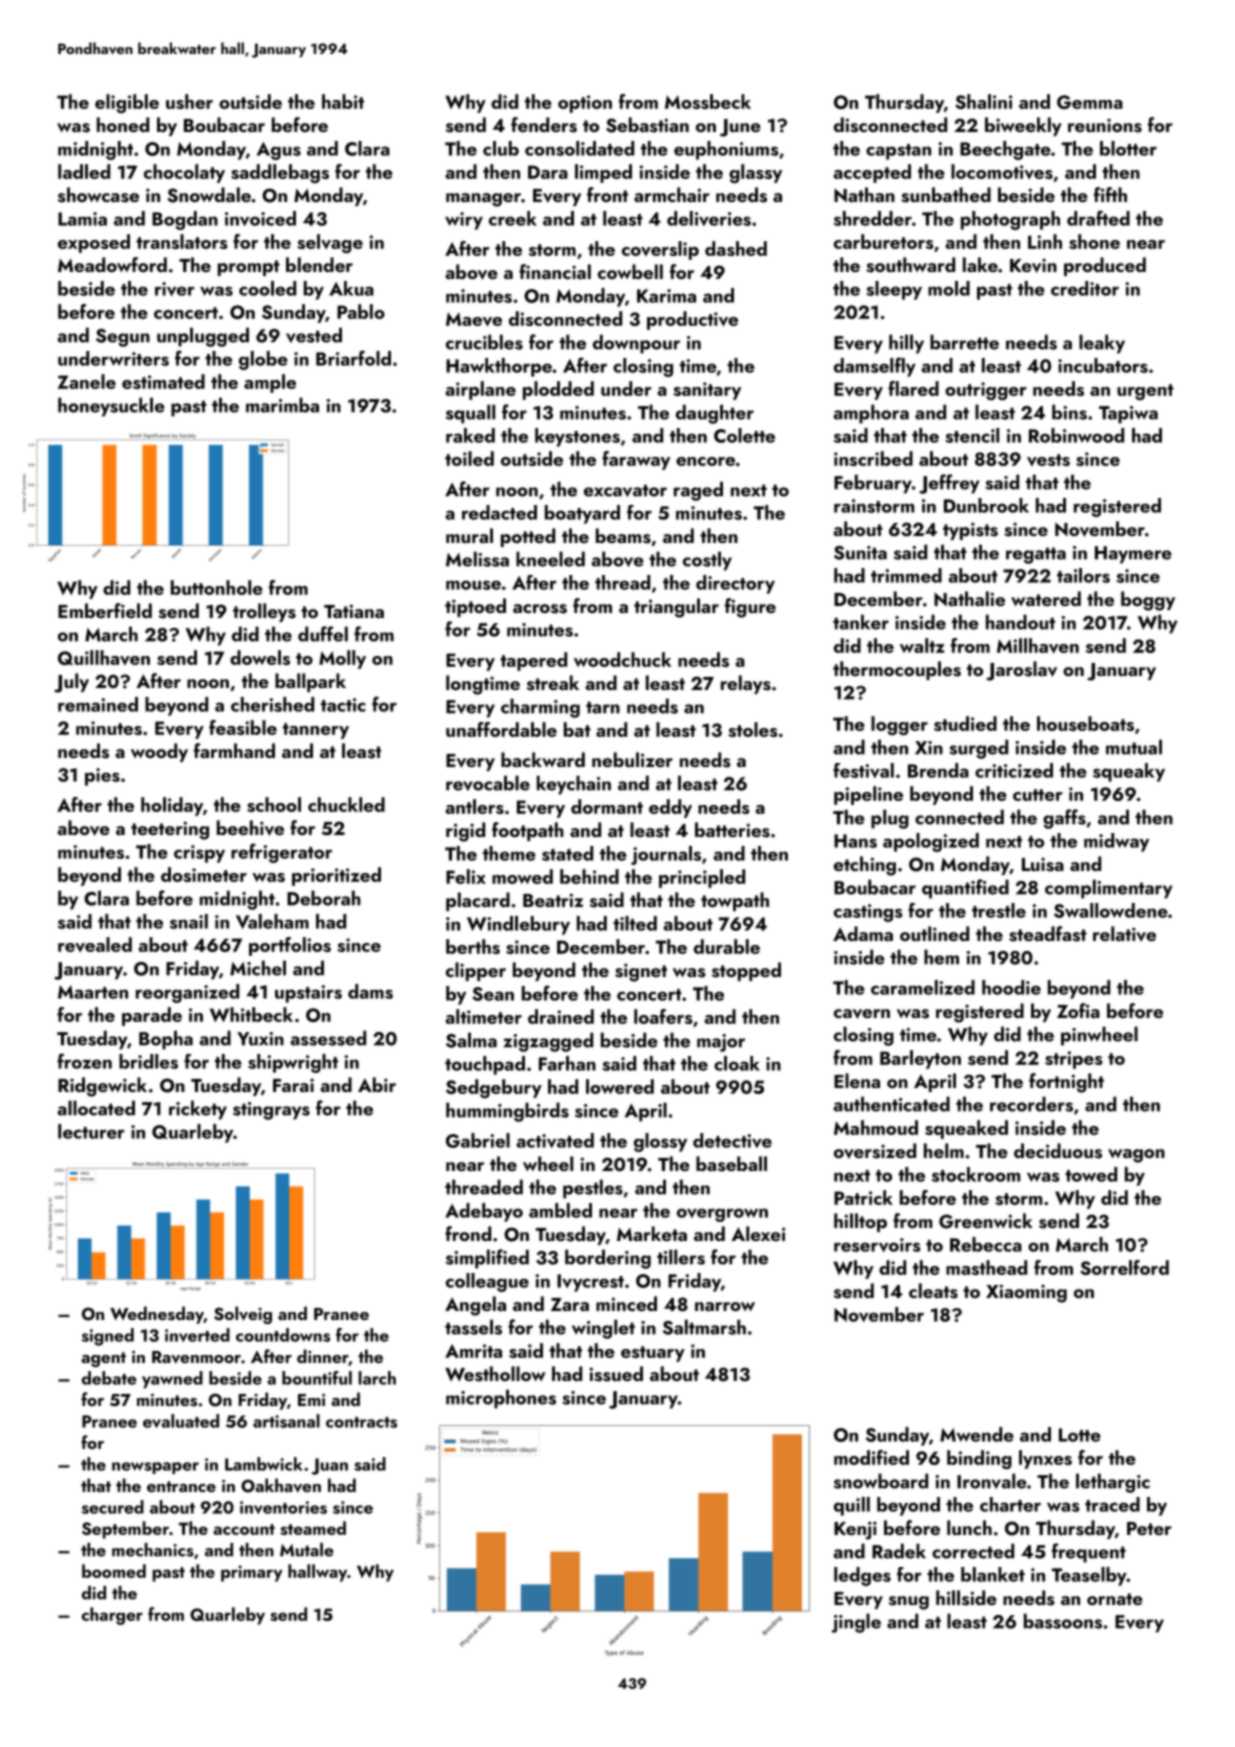  What do you see at coordinates (282, 405) in the screenshot?
I see `marimba` at bounding box center [282, 405].
